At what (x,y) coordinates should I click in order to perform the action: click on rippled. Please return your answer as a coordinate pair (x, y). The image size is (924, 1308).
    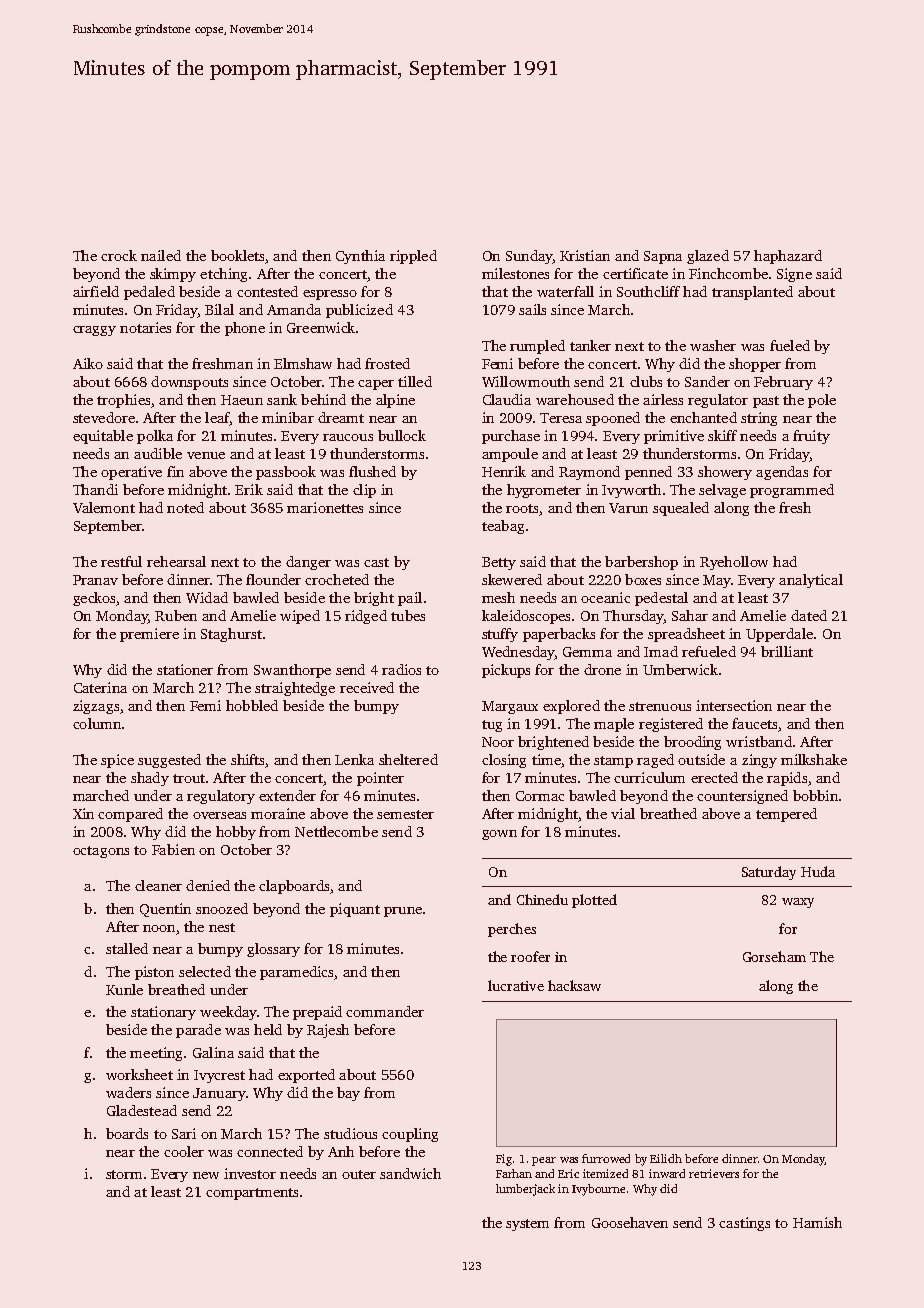
    Looking at the image, I should click on (413, 257).
